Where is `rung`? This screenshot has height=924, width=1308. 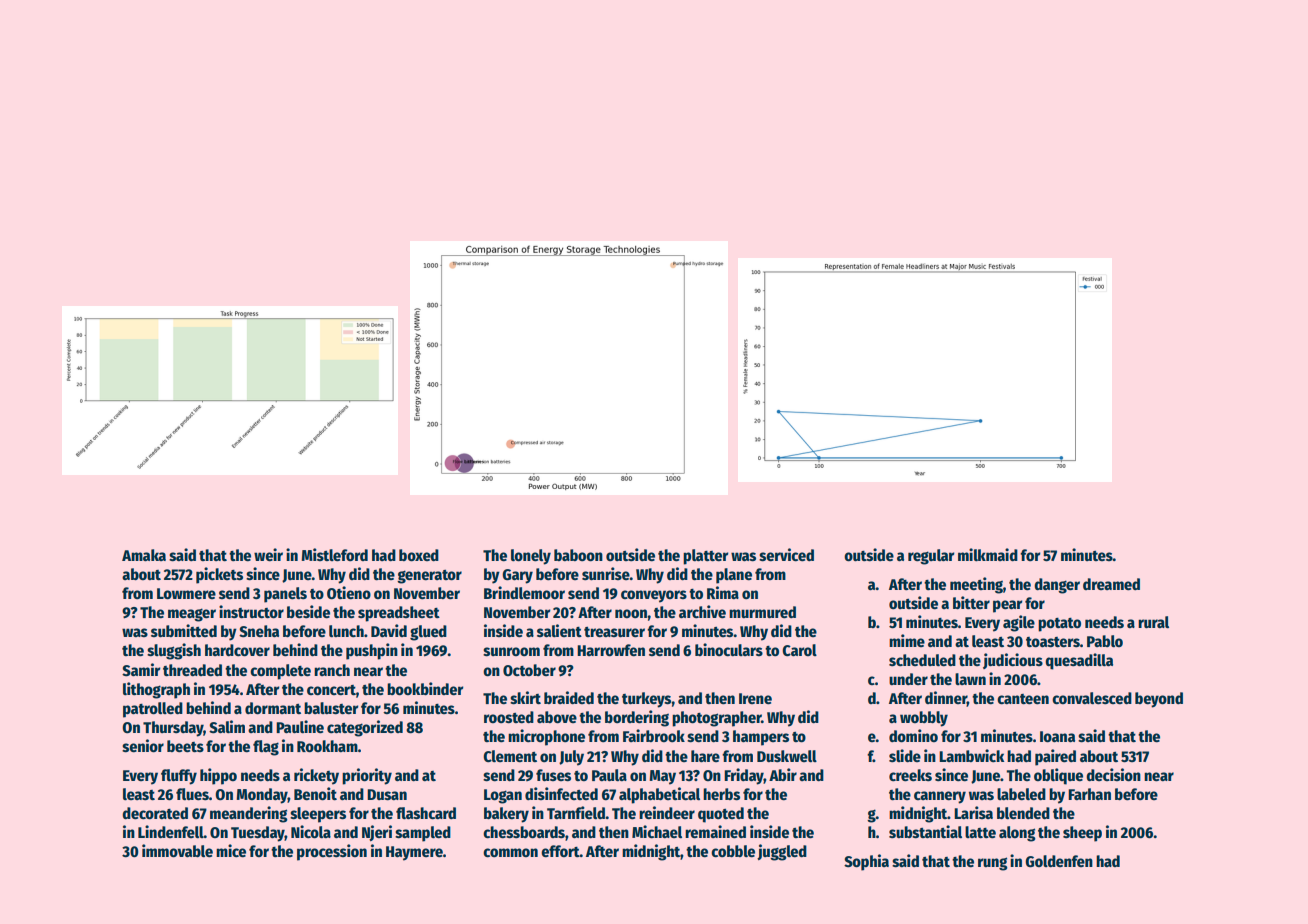 rung is located at coordinates (993, 864).
